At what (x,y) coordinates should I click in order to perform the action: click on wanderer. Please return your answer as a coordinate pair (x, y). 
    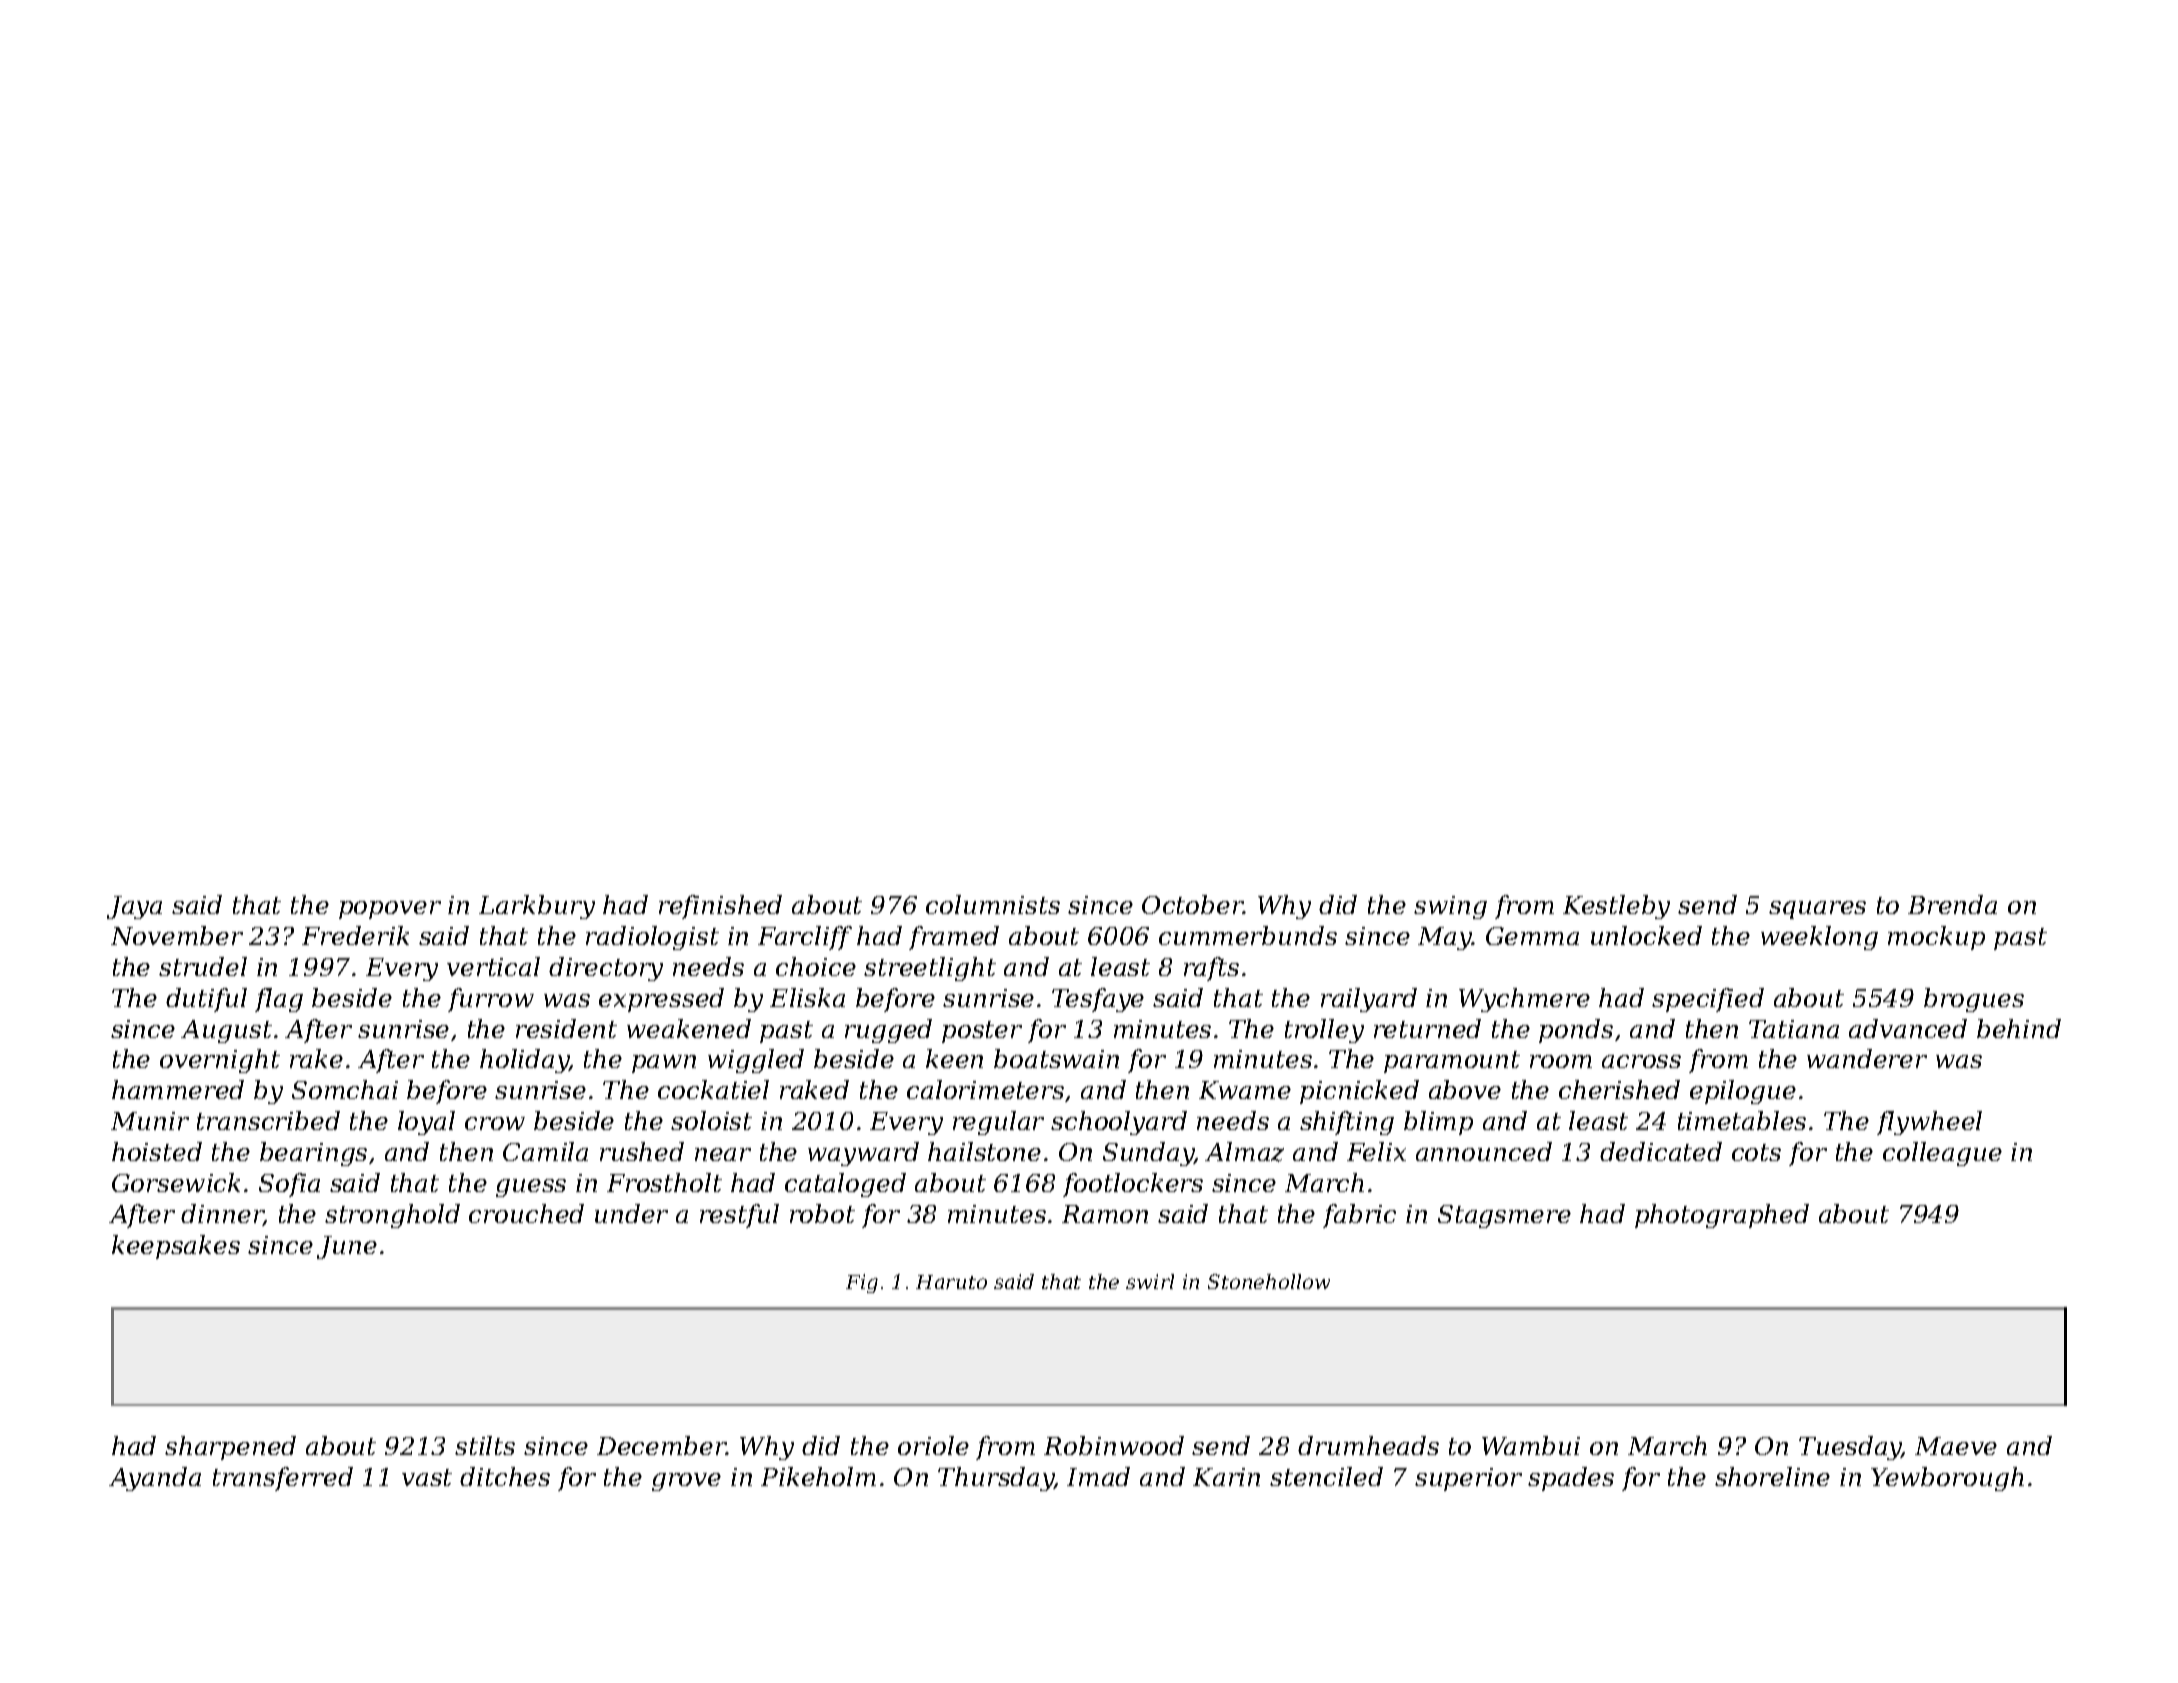
    Looking at the image, I should click on (1867, 1058).
